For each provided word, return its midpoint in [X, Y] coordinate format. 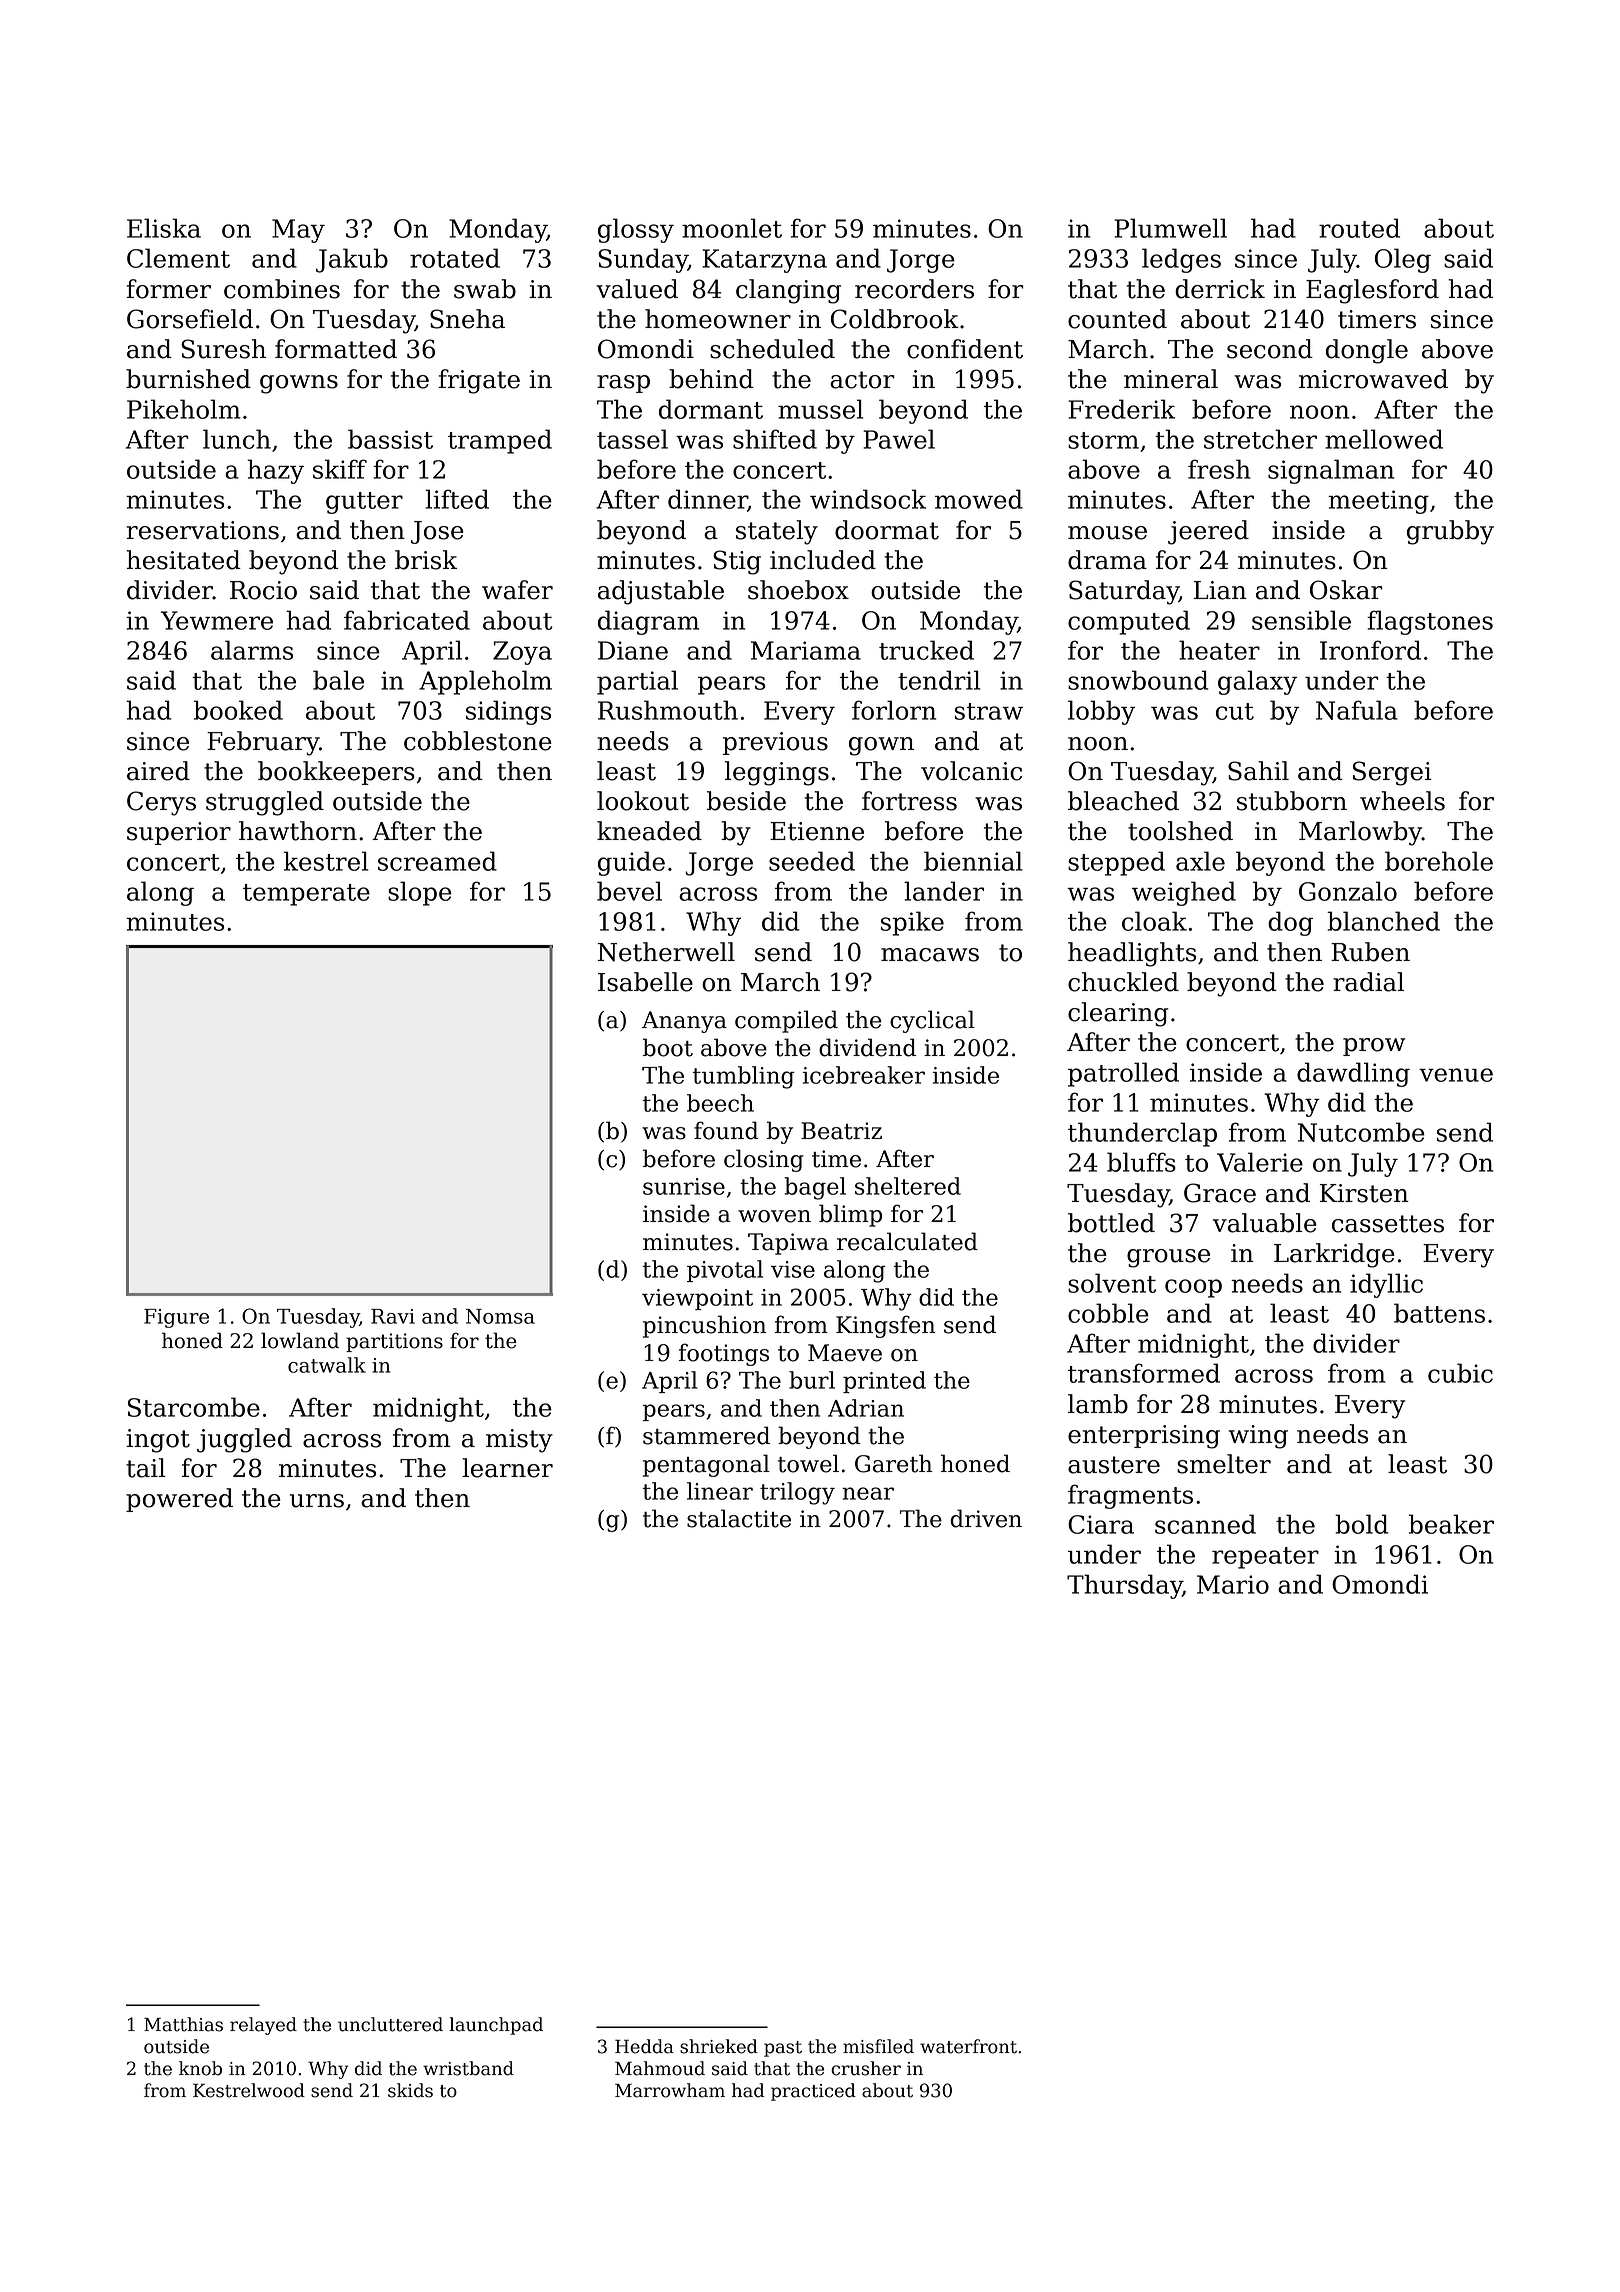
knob [200, 2068]
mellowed [1384, 439]
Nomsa [500, 1316]
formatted [336, 349]
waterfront [968, 2046]
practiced [813, 2092]
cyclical [932, 1021]
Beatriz [841, 1131]
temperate [306, 895]
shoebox [798, 590]
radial [1368, 982]
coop [1193, 1288]
